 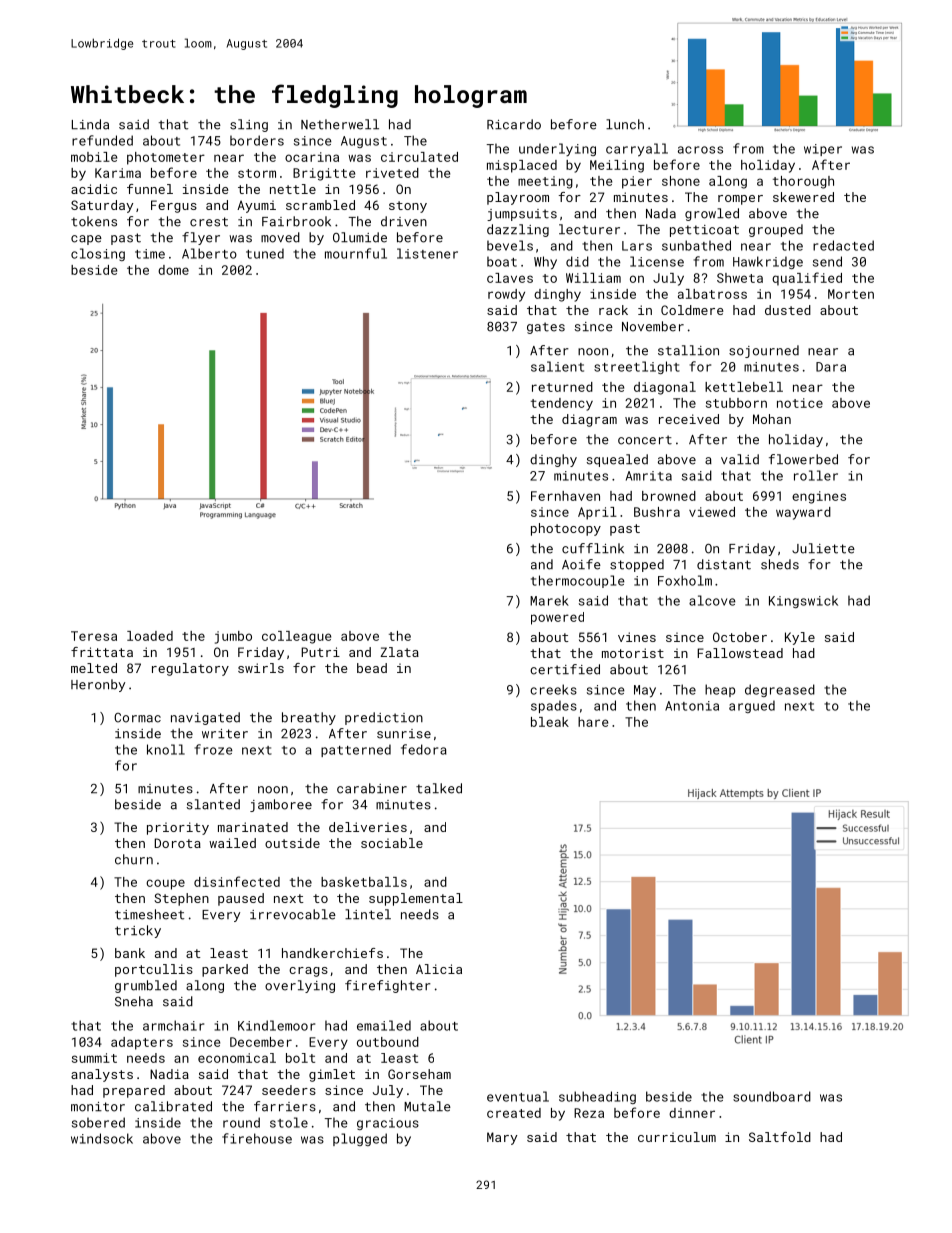 What do you see at coordinates (150, 636) in the image?
I see `loaded` at bounding box center [150, 636].
